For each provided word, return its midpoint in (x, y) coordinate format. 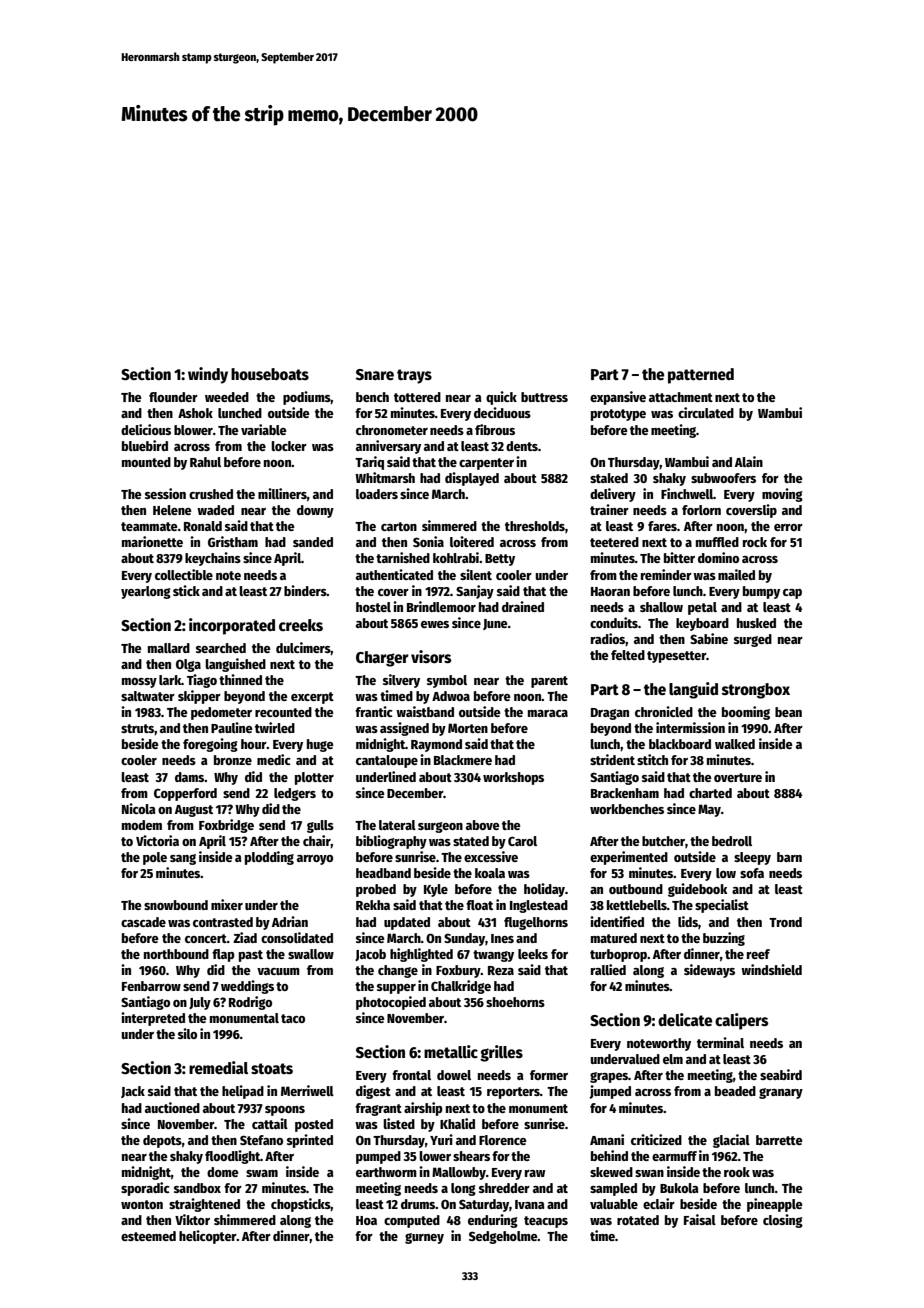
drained (523, 606)
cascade (143, 922)
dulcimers (303, 648)
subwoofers (723, 478)
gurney (424, 1238)
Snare (375, 375)
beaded (735, 1091)
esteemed (148, 1236)
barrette (779, 1140)
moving (782, 495)
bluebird (145, 445)
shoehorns (515, 1002)
